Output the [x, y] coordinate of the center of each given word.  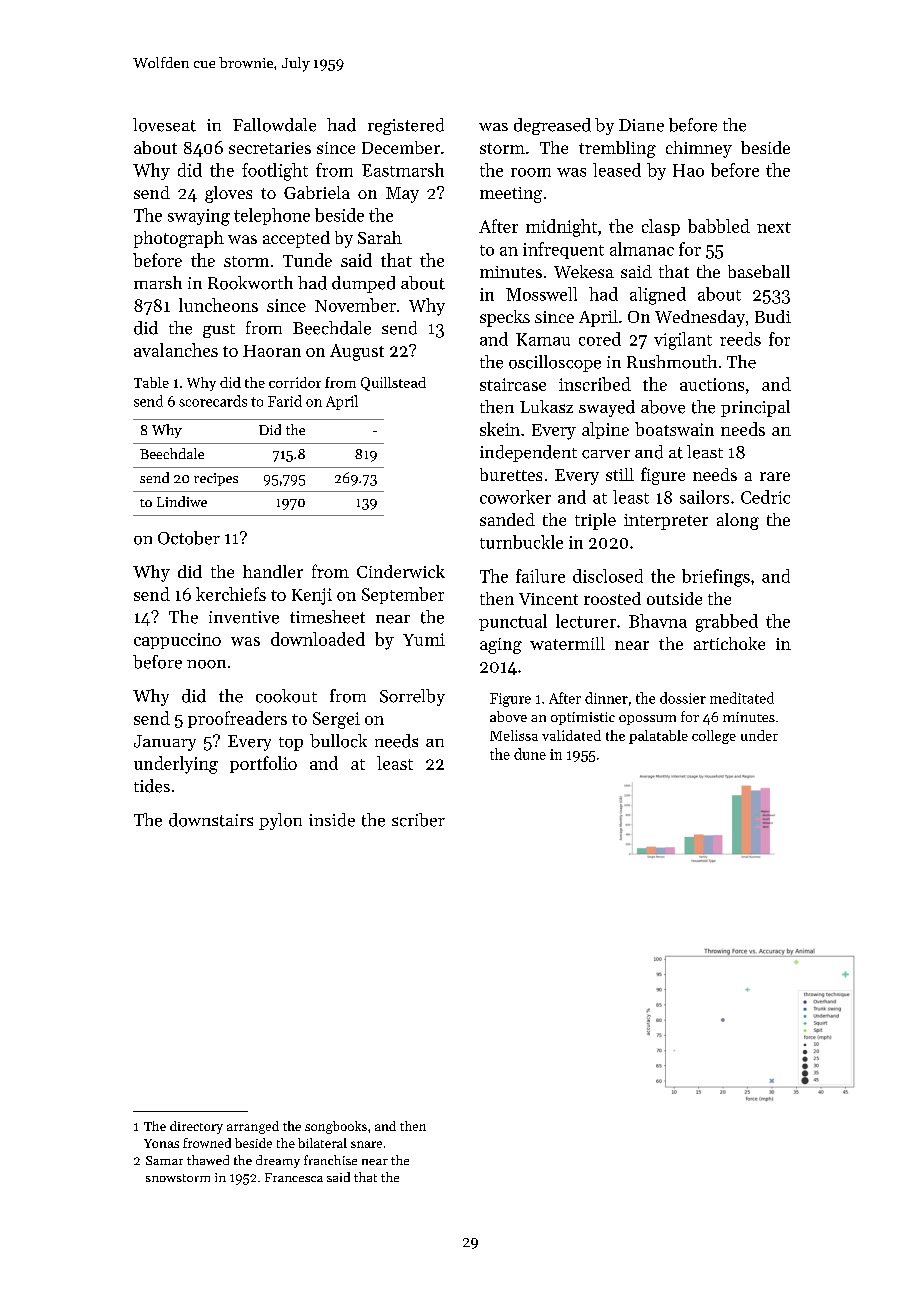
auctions [712, 384]
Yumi [424, 639]
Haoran [272, 351]
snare [366, 1144]
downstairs [211, 820]
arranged [253, 1127]
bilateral [322, 1143]
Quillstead [393, 384]
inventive [244, 617]
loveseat [164, 125]
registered [406, 126]
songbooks [336, 1127]
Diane [641, 125]
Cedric [765, 497]
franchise [330, 1160]
